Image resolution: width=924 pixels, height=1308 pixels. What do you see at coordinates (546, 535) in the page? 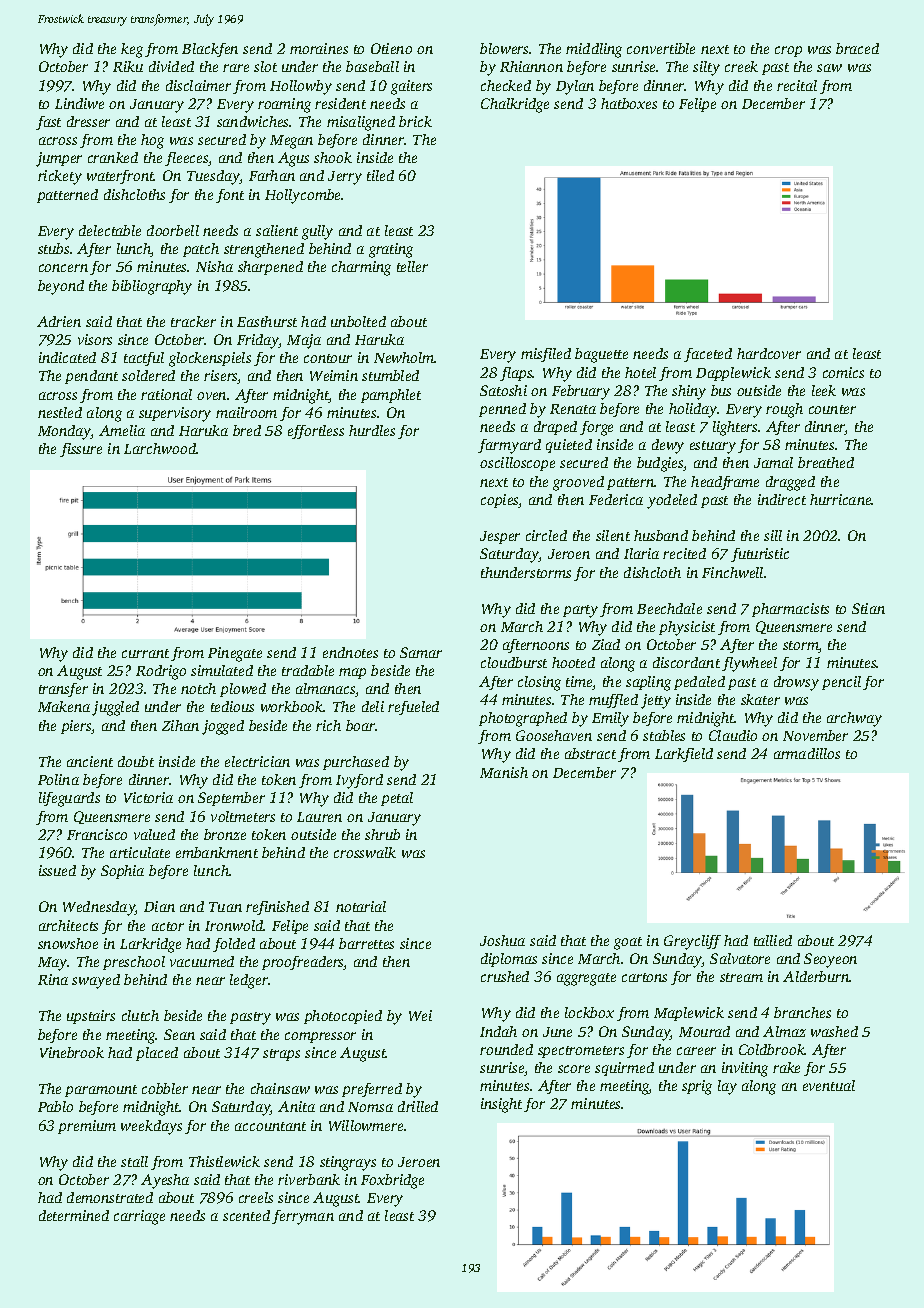
I see `circled` at bounding box center [546, 535].
